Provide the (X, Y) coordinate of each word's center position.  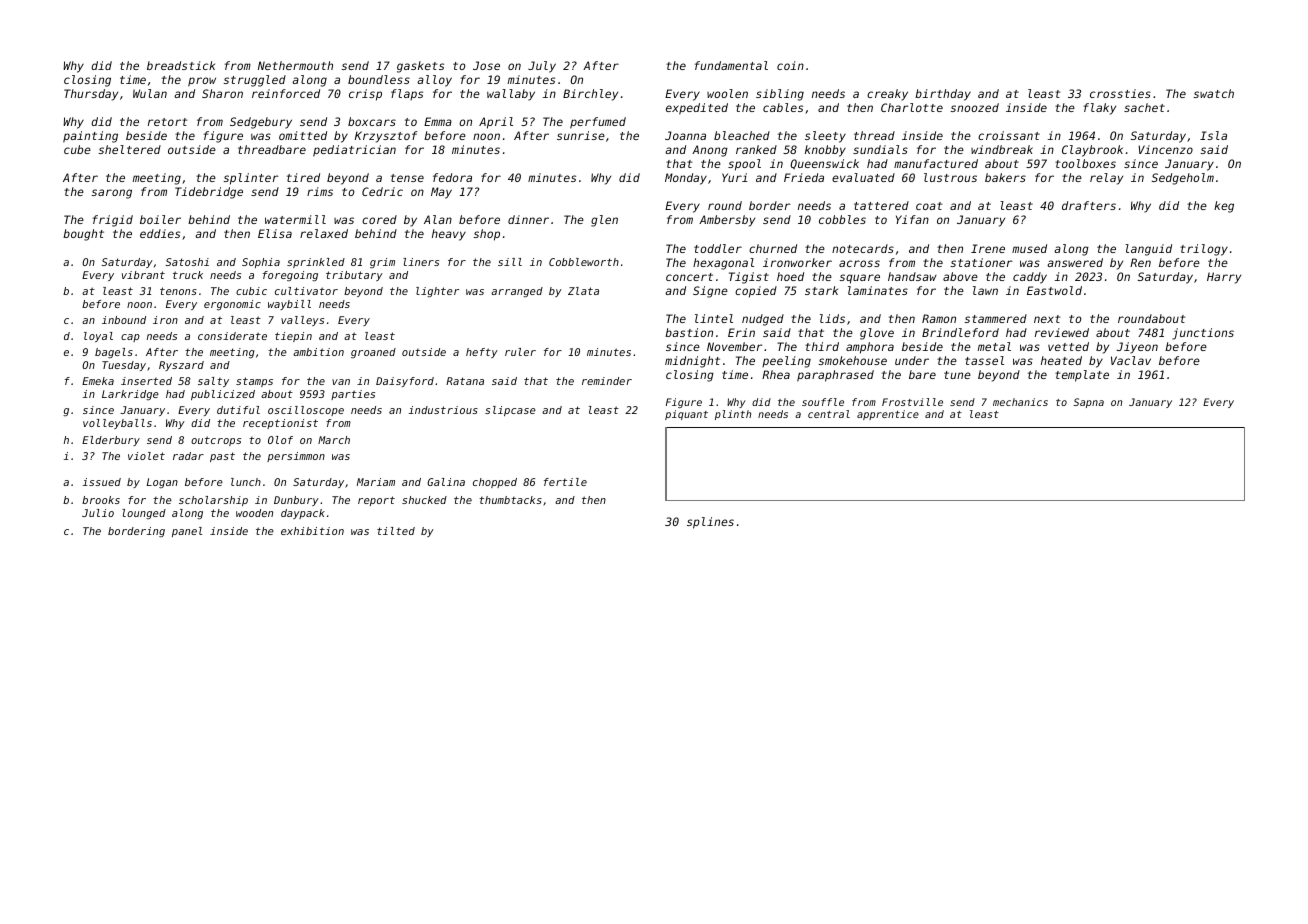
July (542, 67)
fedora (452, 177)
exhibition (312, 531)
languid (1148, 250)
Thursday (91, 95)
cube (77, 149)
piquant (686, 415)
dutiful (238, 410)
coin (790, 65)
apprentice (888, 415)
